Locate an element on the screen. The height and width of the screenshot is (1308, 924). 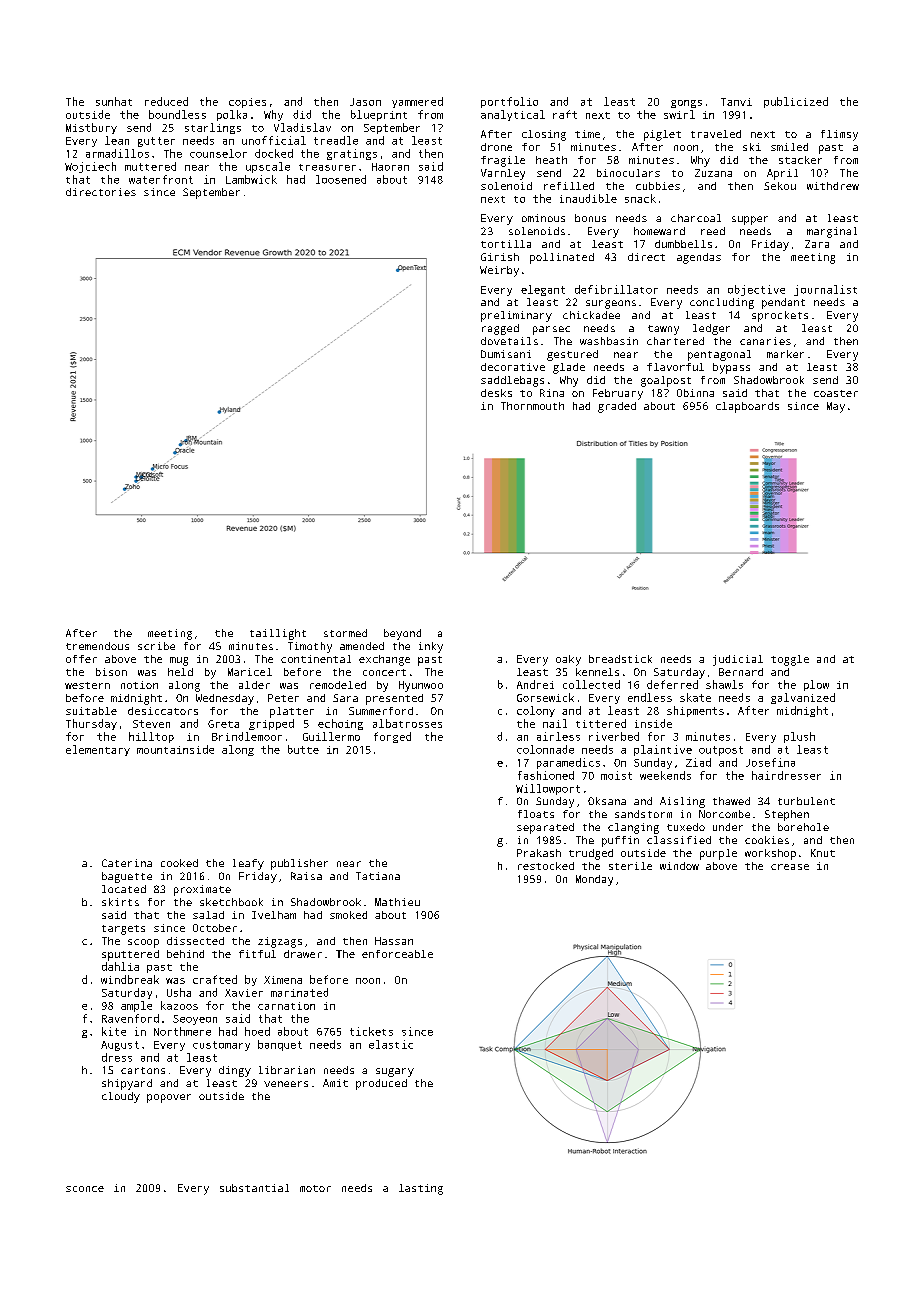
forged is located at coordinates (392, 737).
